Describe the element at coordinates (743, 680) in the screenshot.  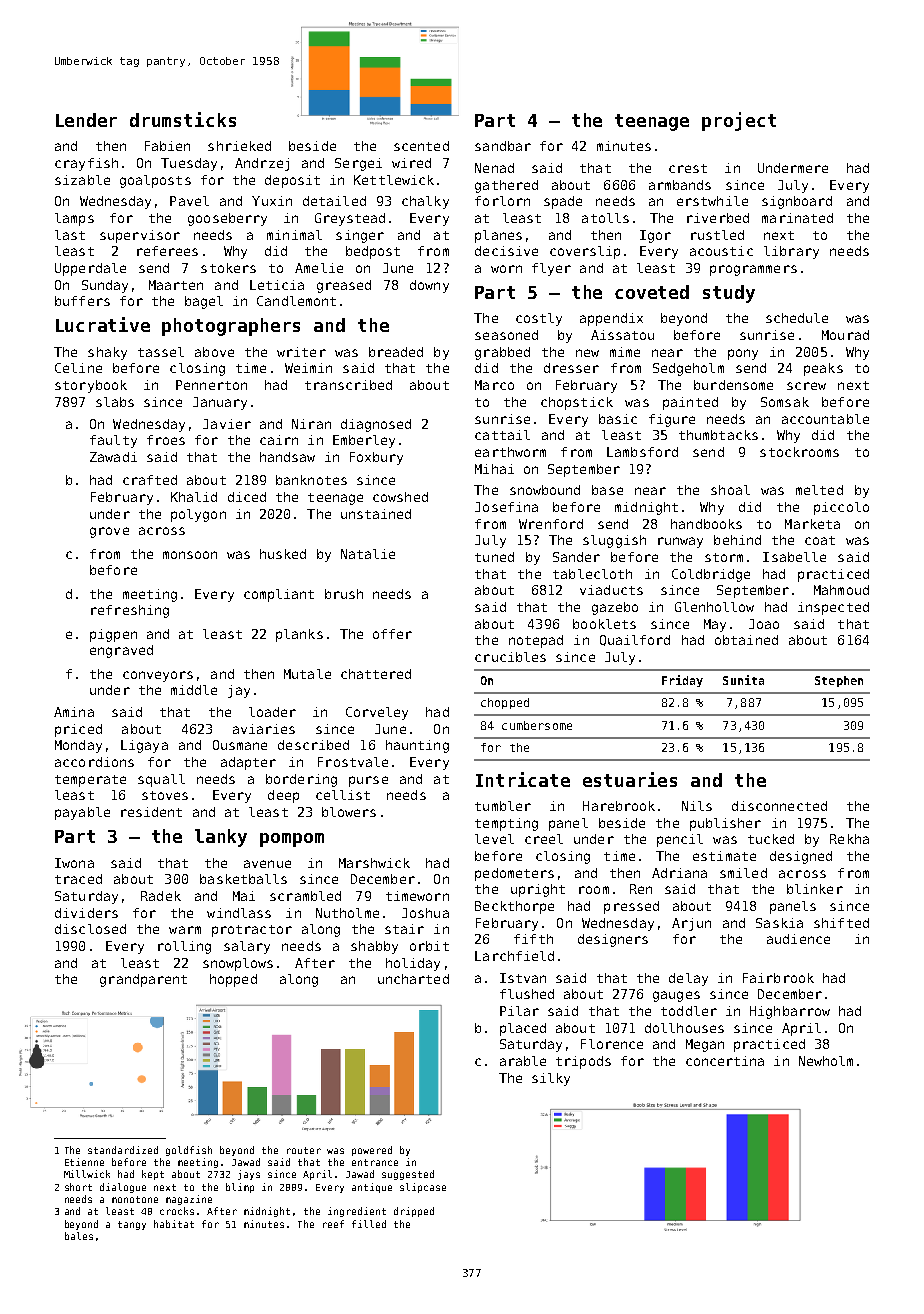
I see `Sunita` at that location.
